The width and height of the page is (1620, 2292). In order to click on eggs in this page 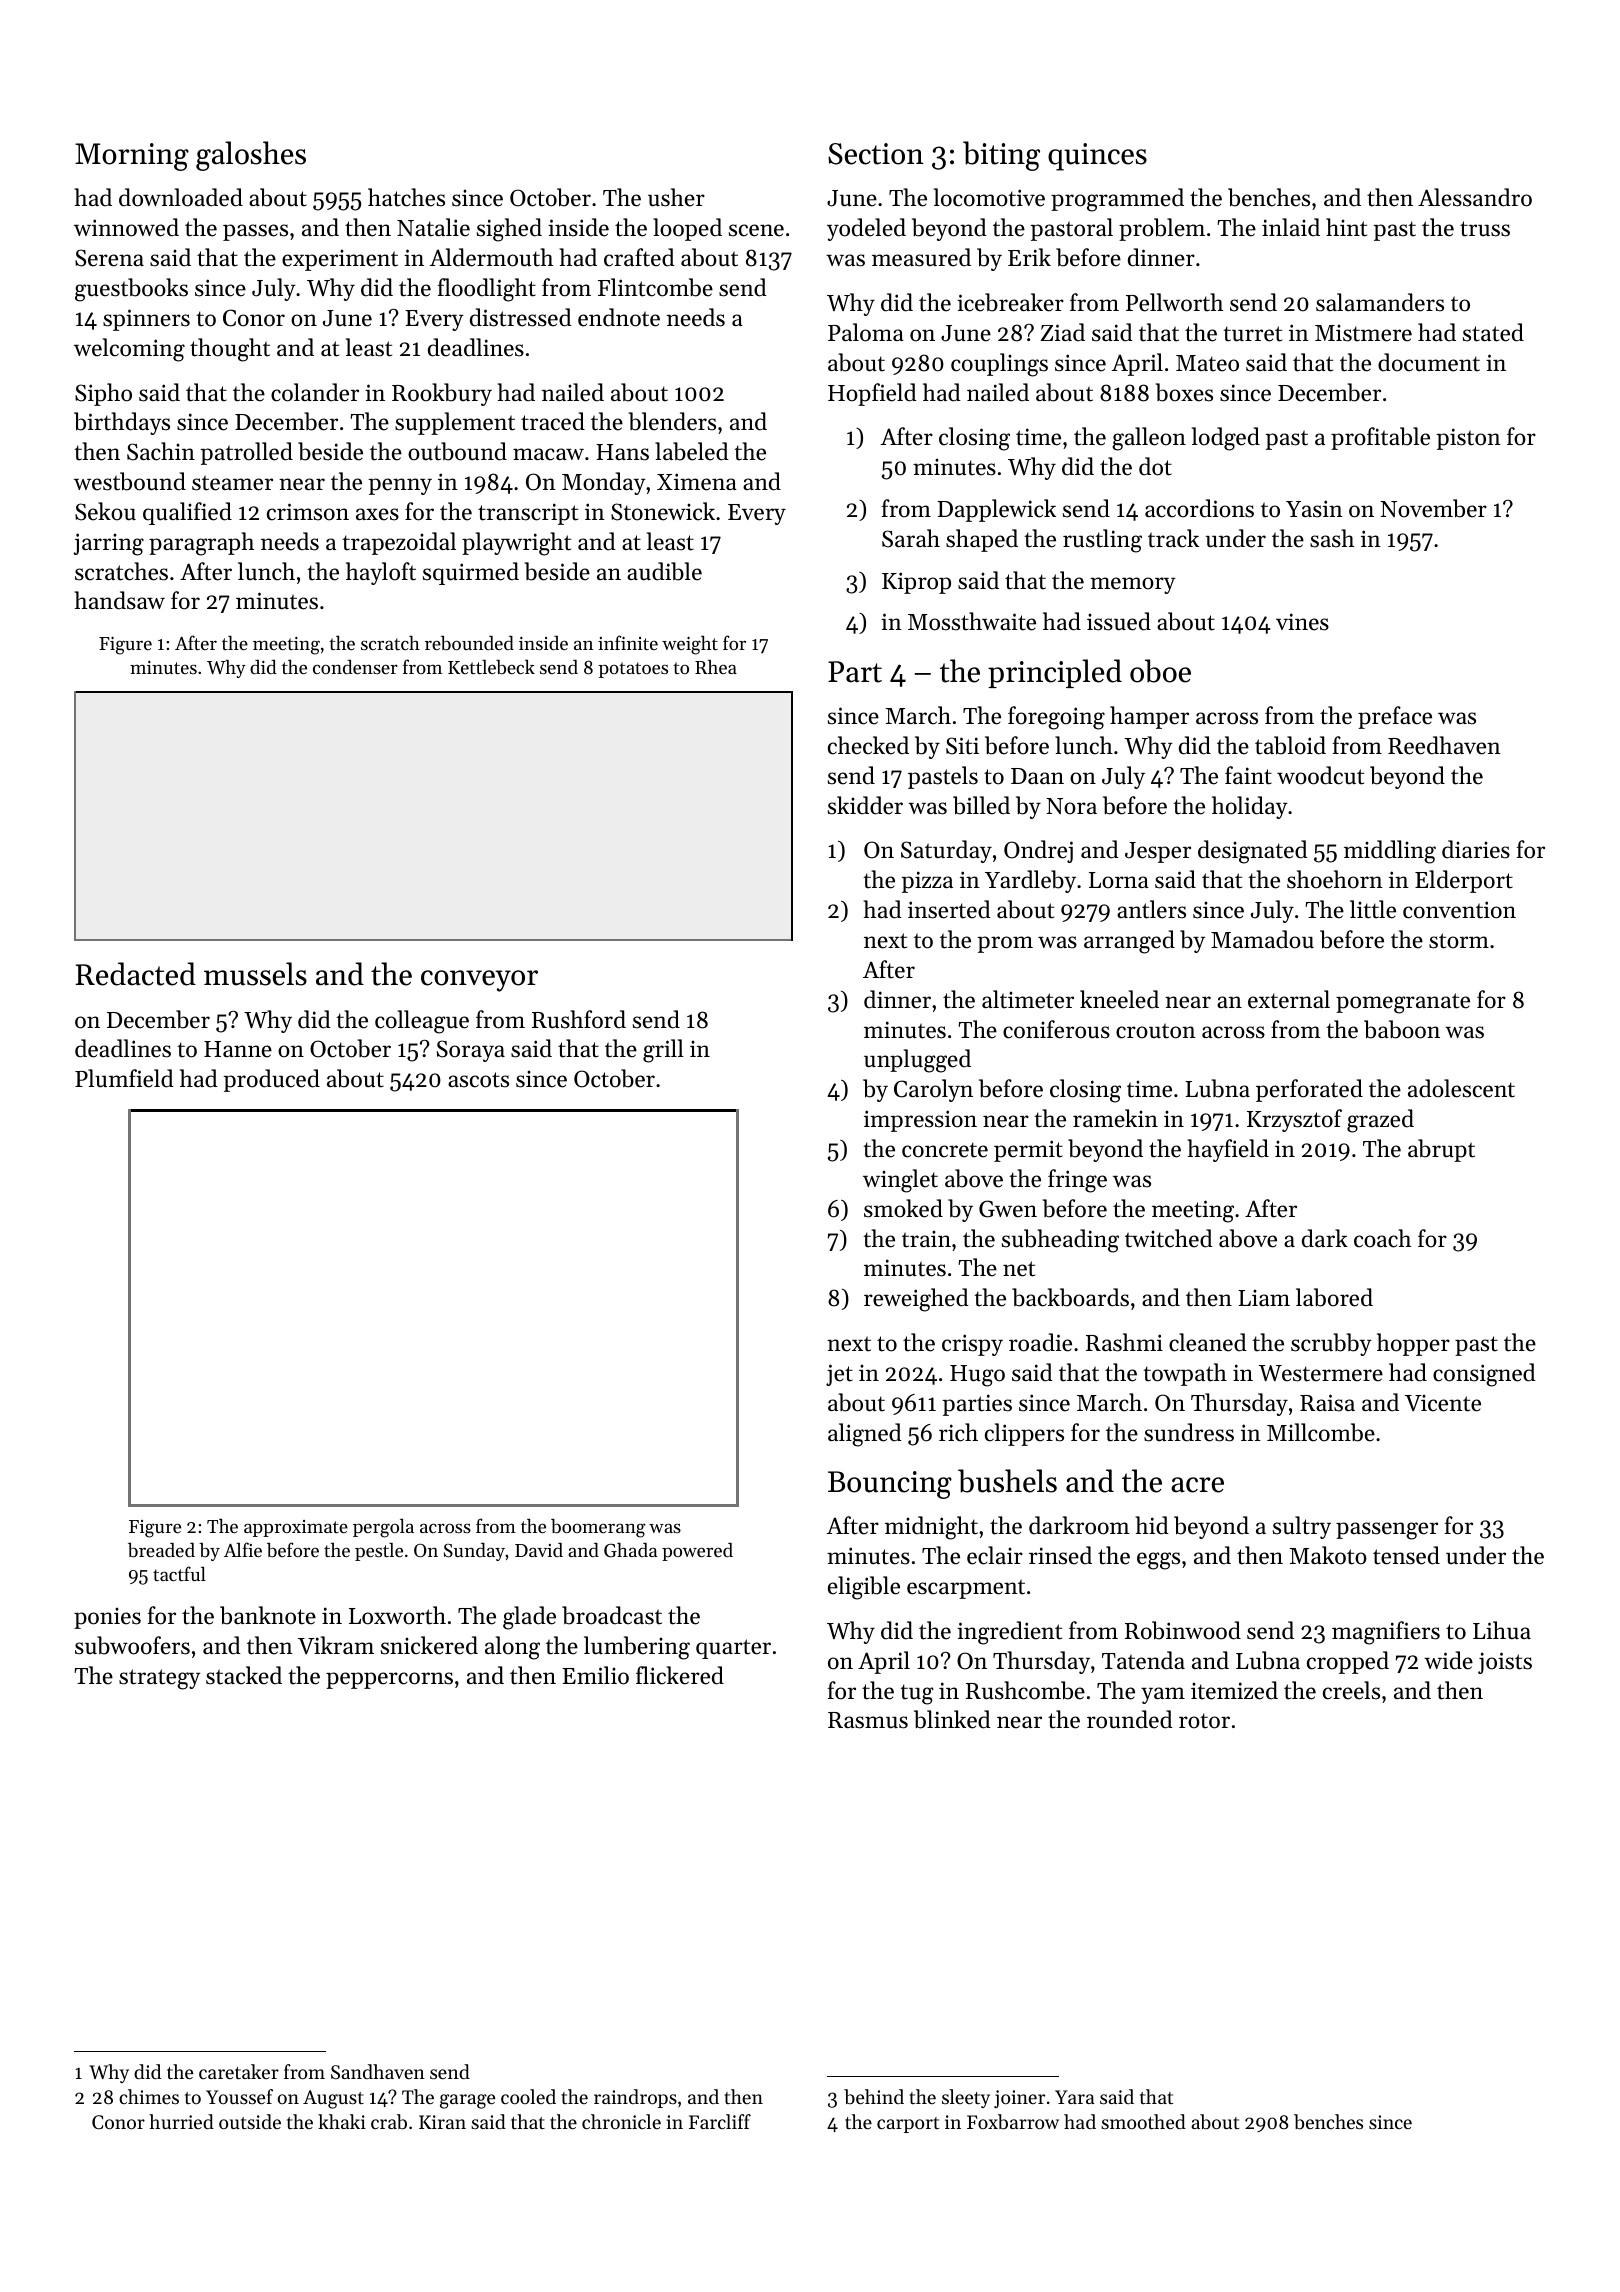, I will do `click(1158, 1561)`.
